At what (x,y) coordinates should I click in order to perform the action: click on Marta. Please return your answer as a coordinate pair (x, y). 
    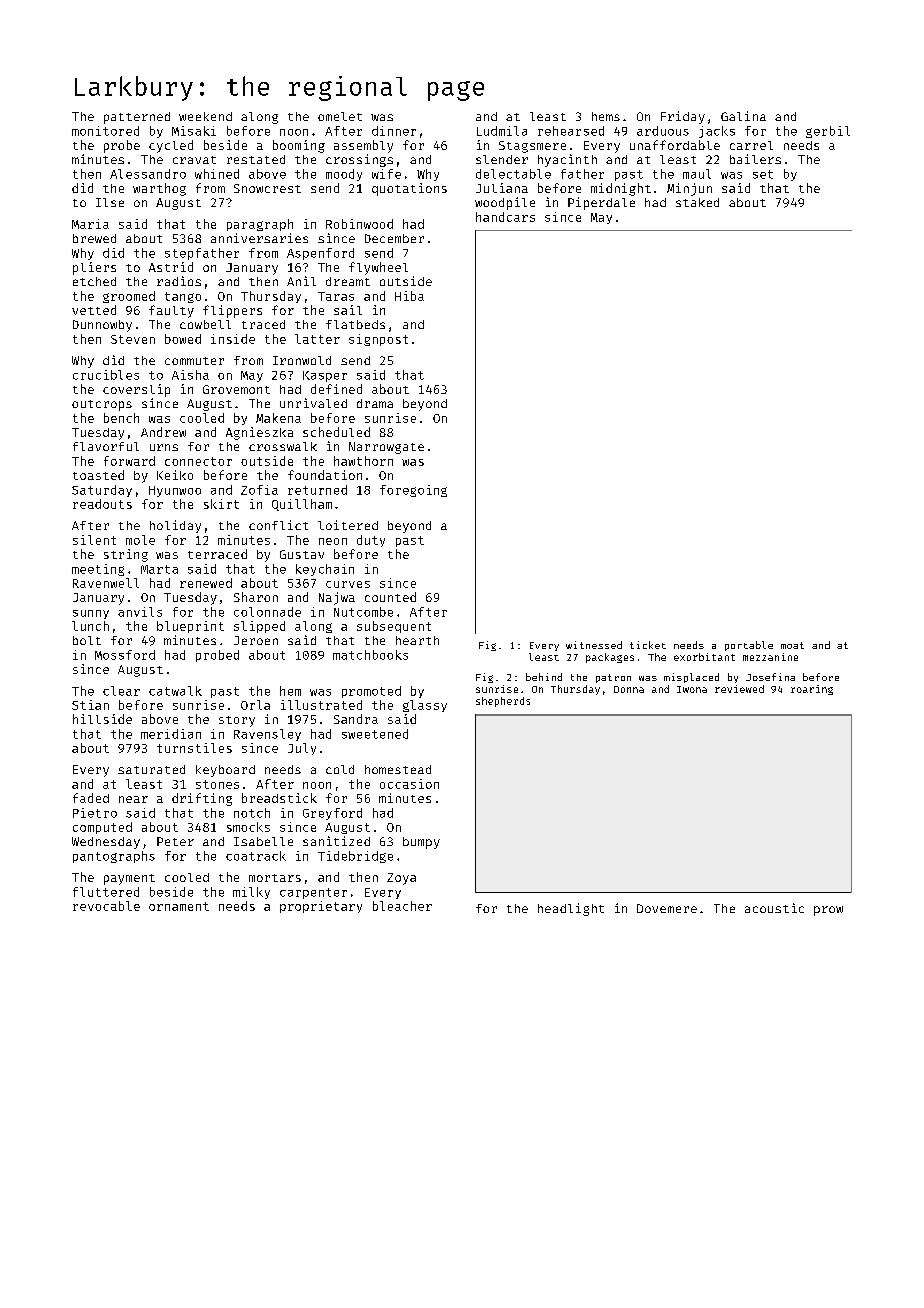
    Looking at the image, I should click on (159, 569).
